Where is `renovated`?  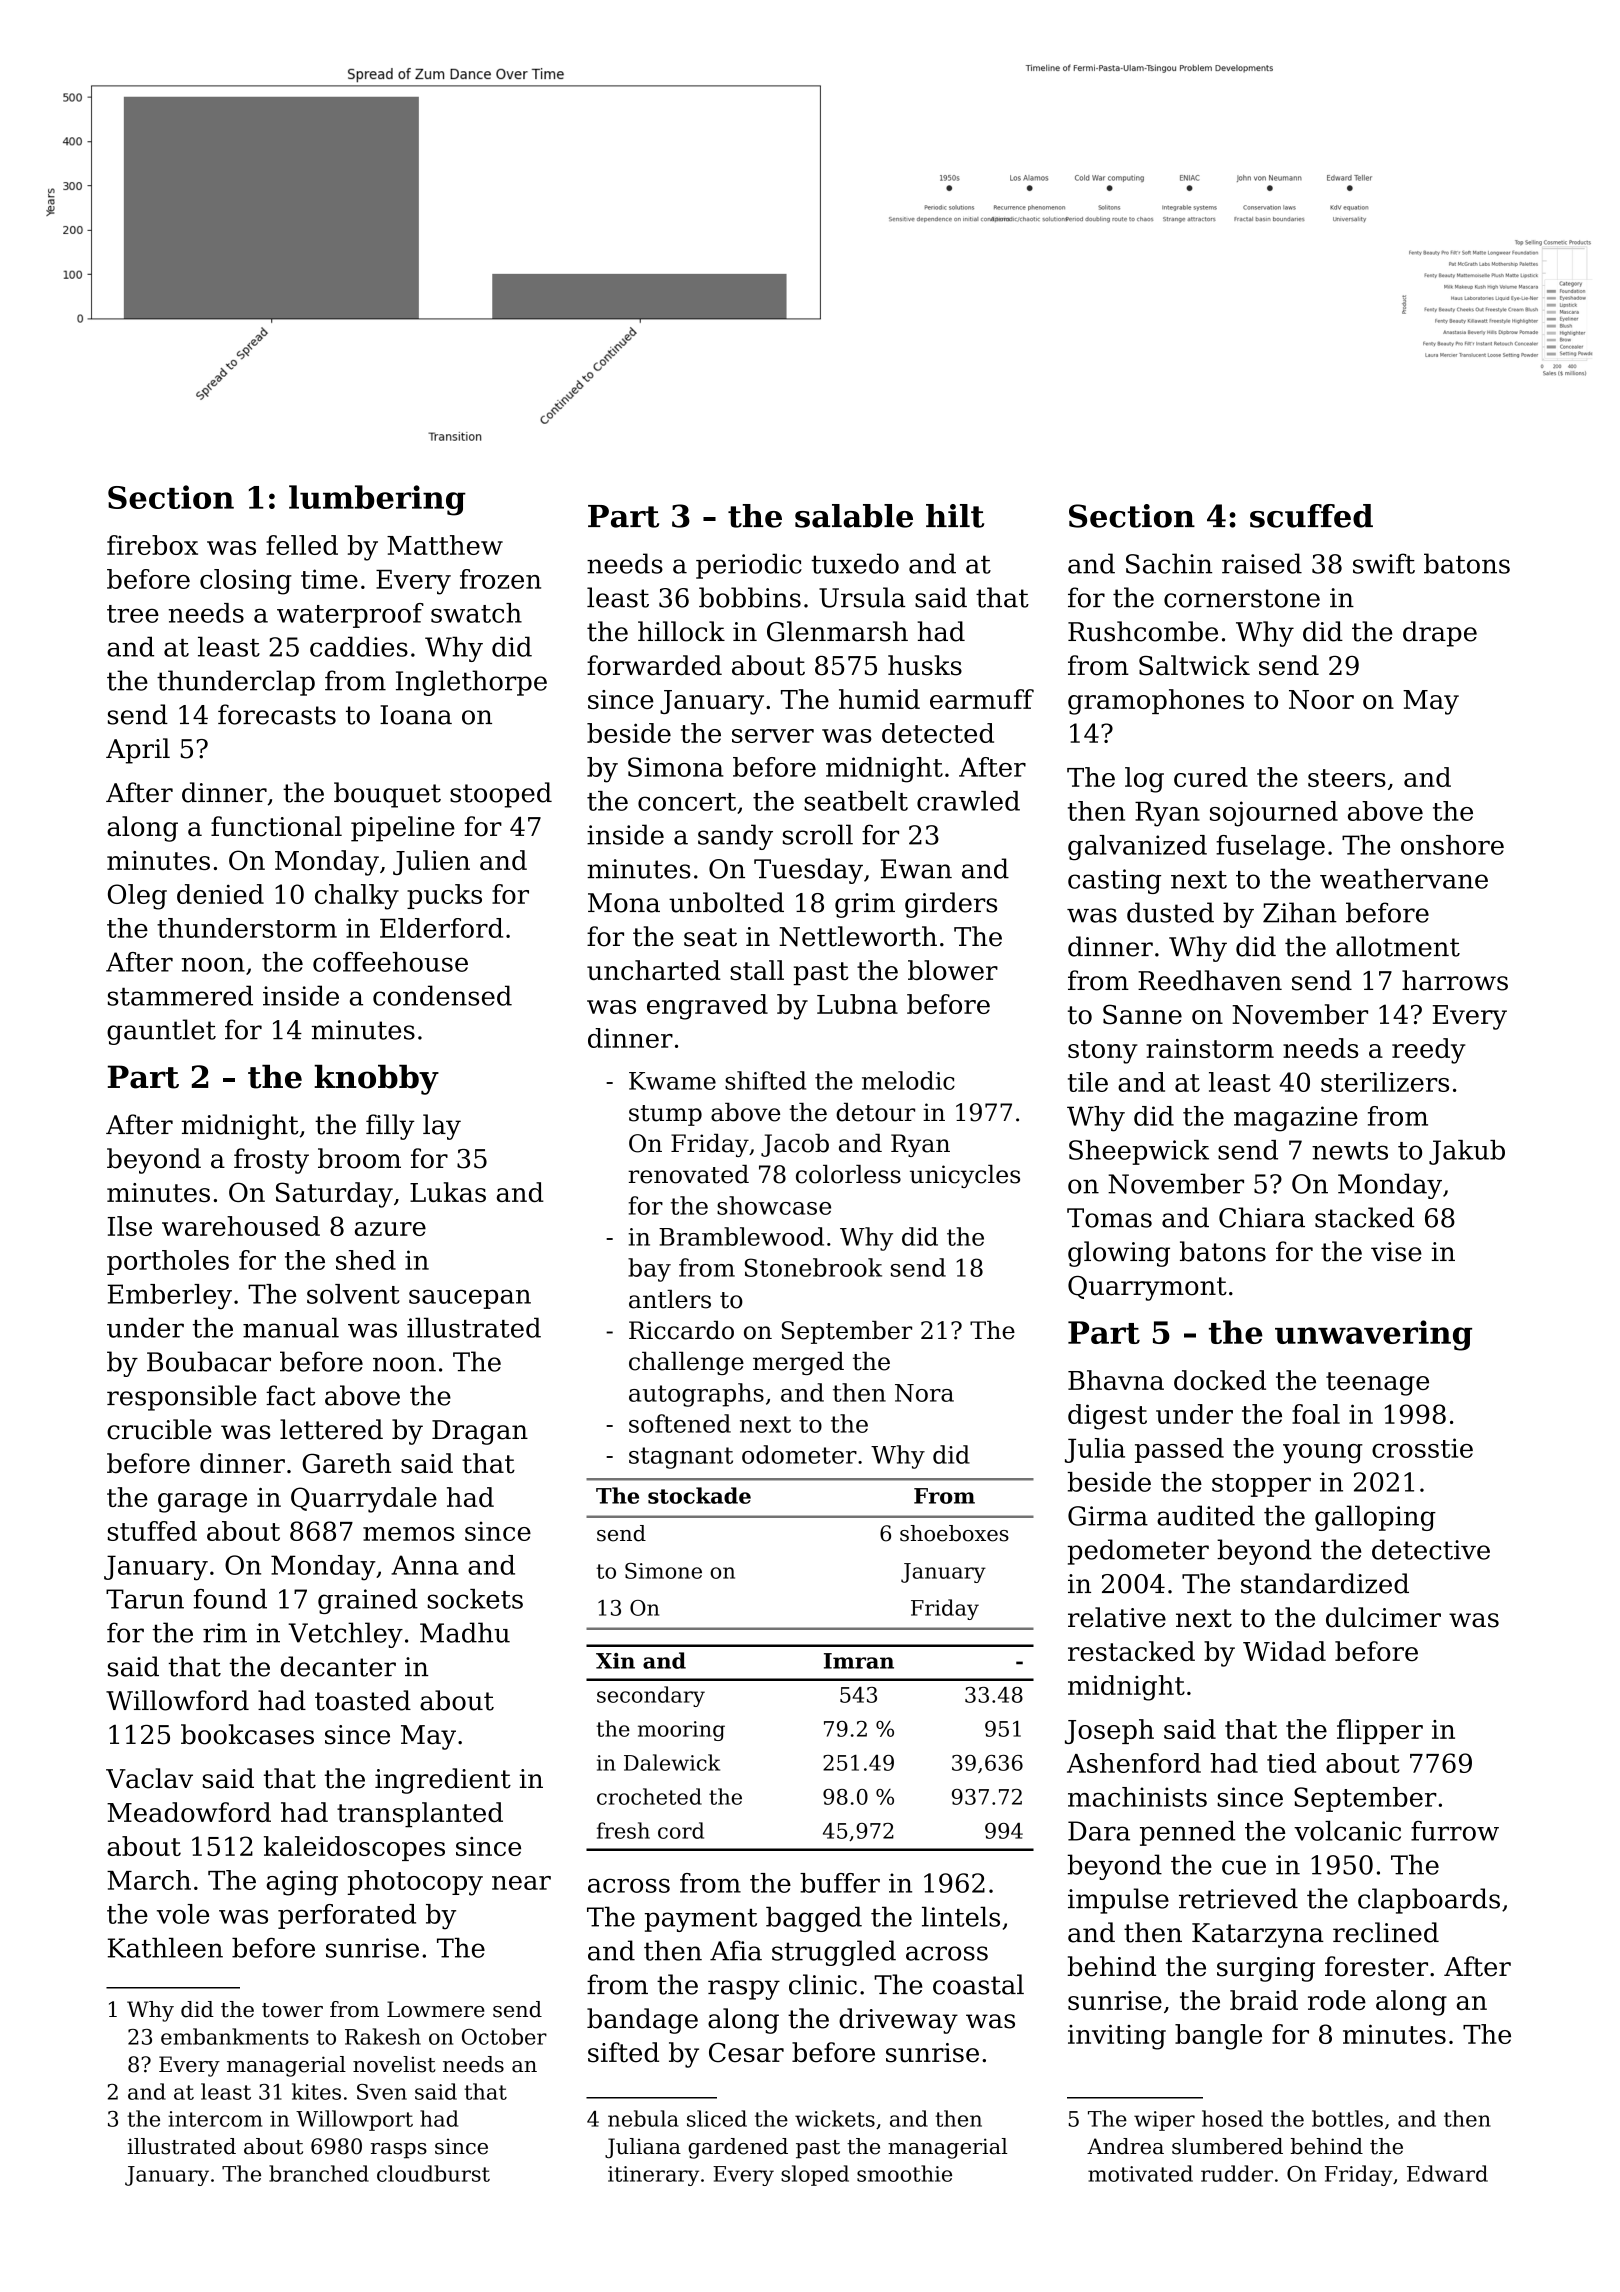 renovated is located at coordinates (688, 1174).
